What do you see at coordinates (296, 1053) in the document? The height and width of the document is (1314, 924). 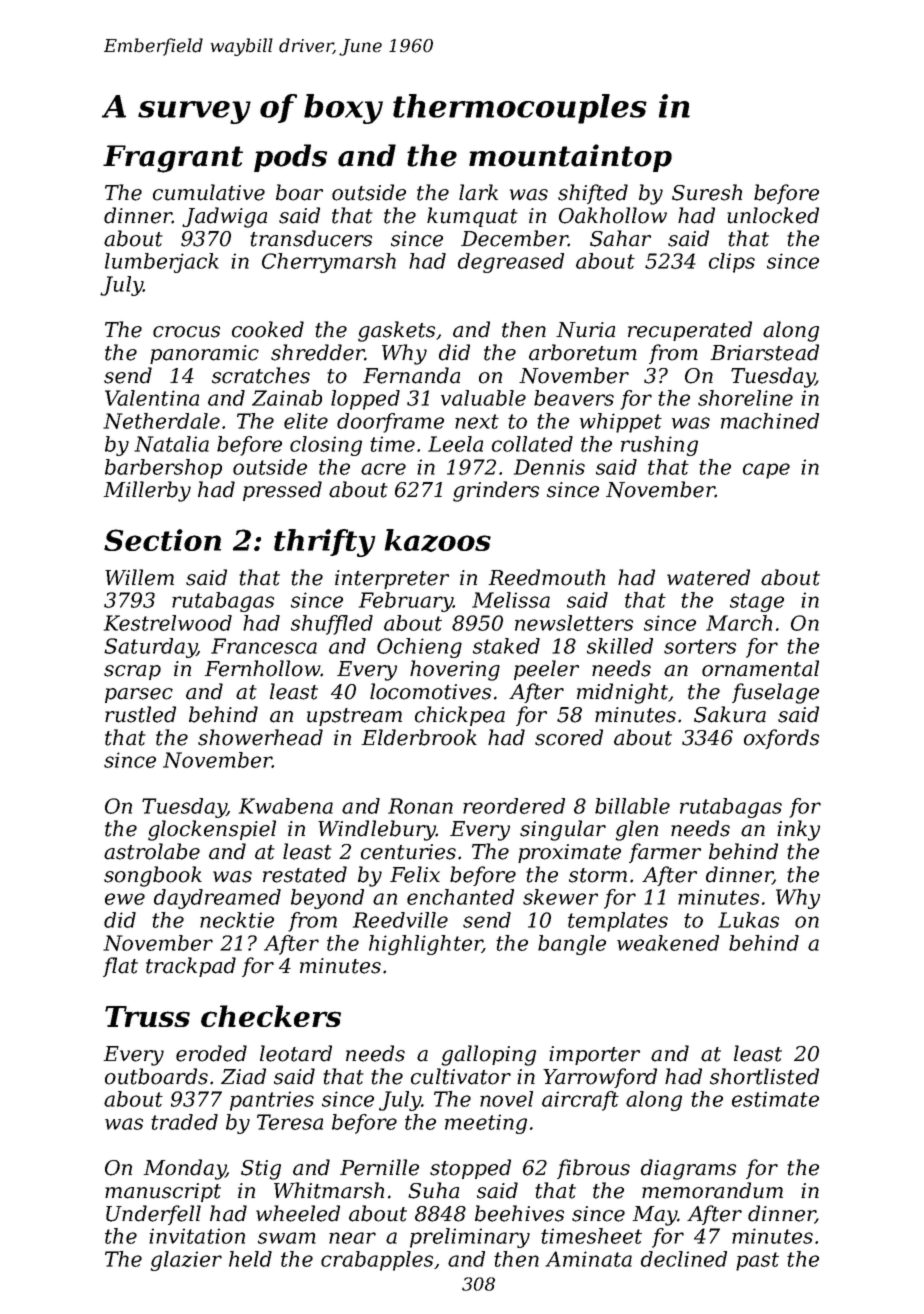 I see `leotard` at bounding box center [296, 1053].
